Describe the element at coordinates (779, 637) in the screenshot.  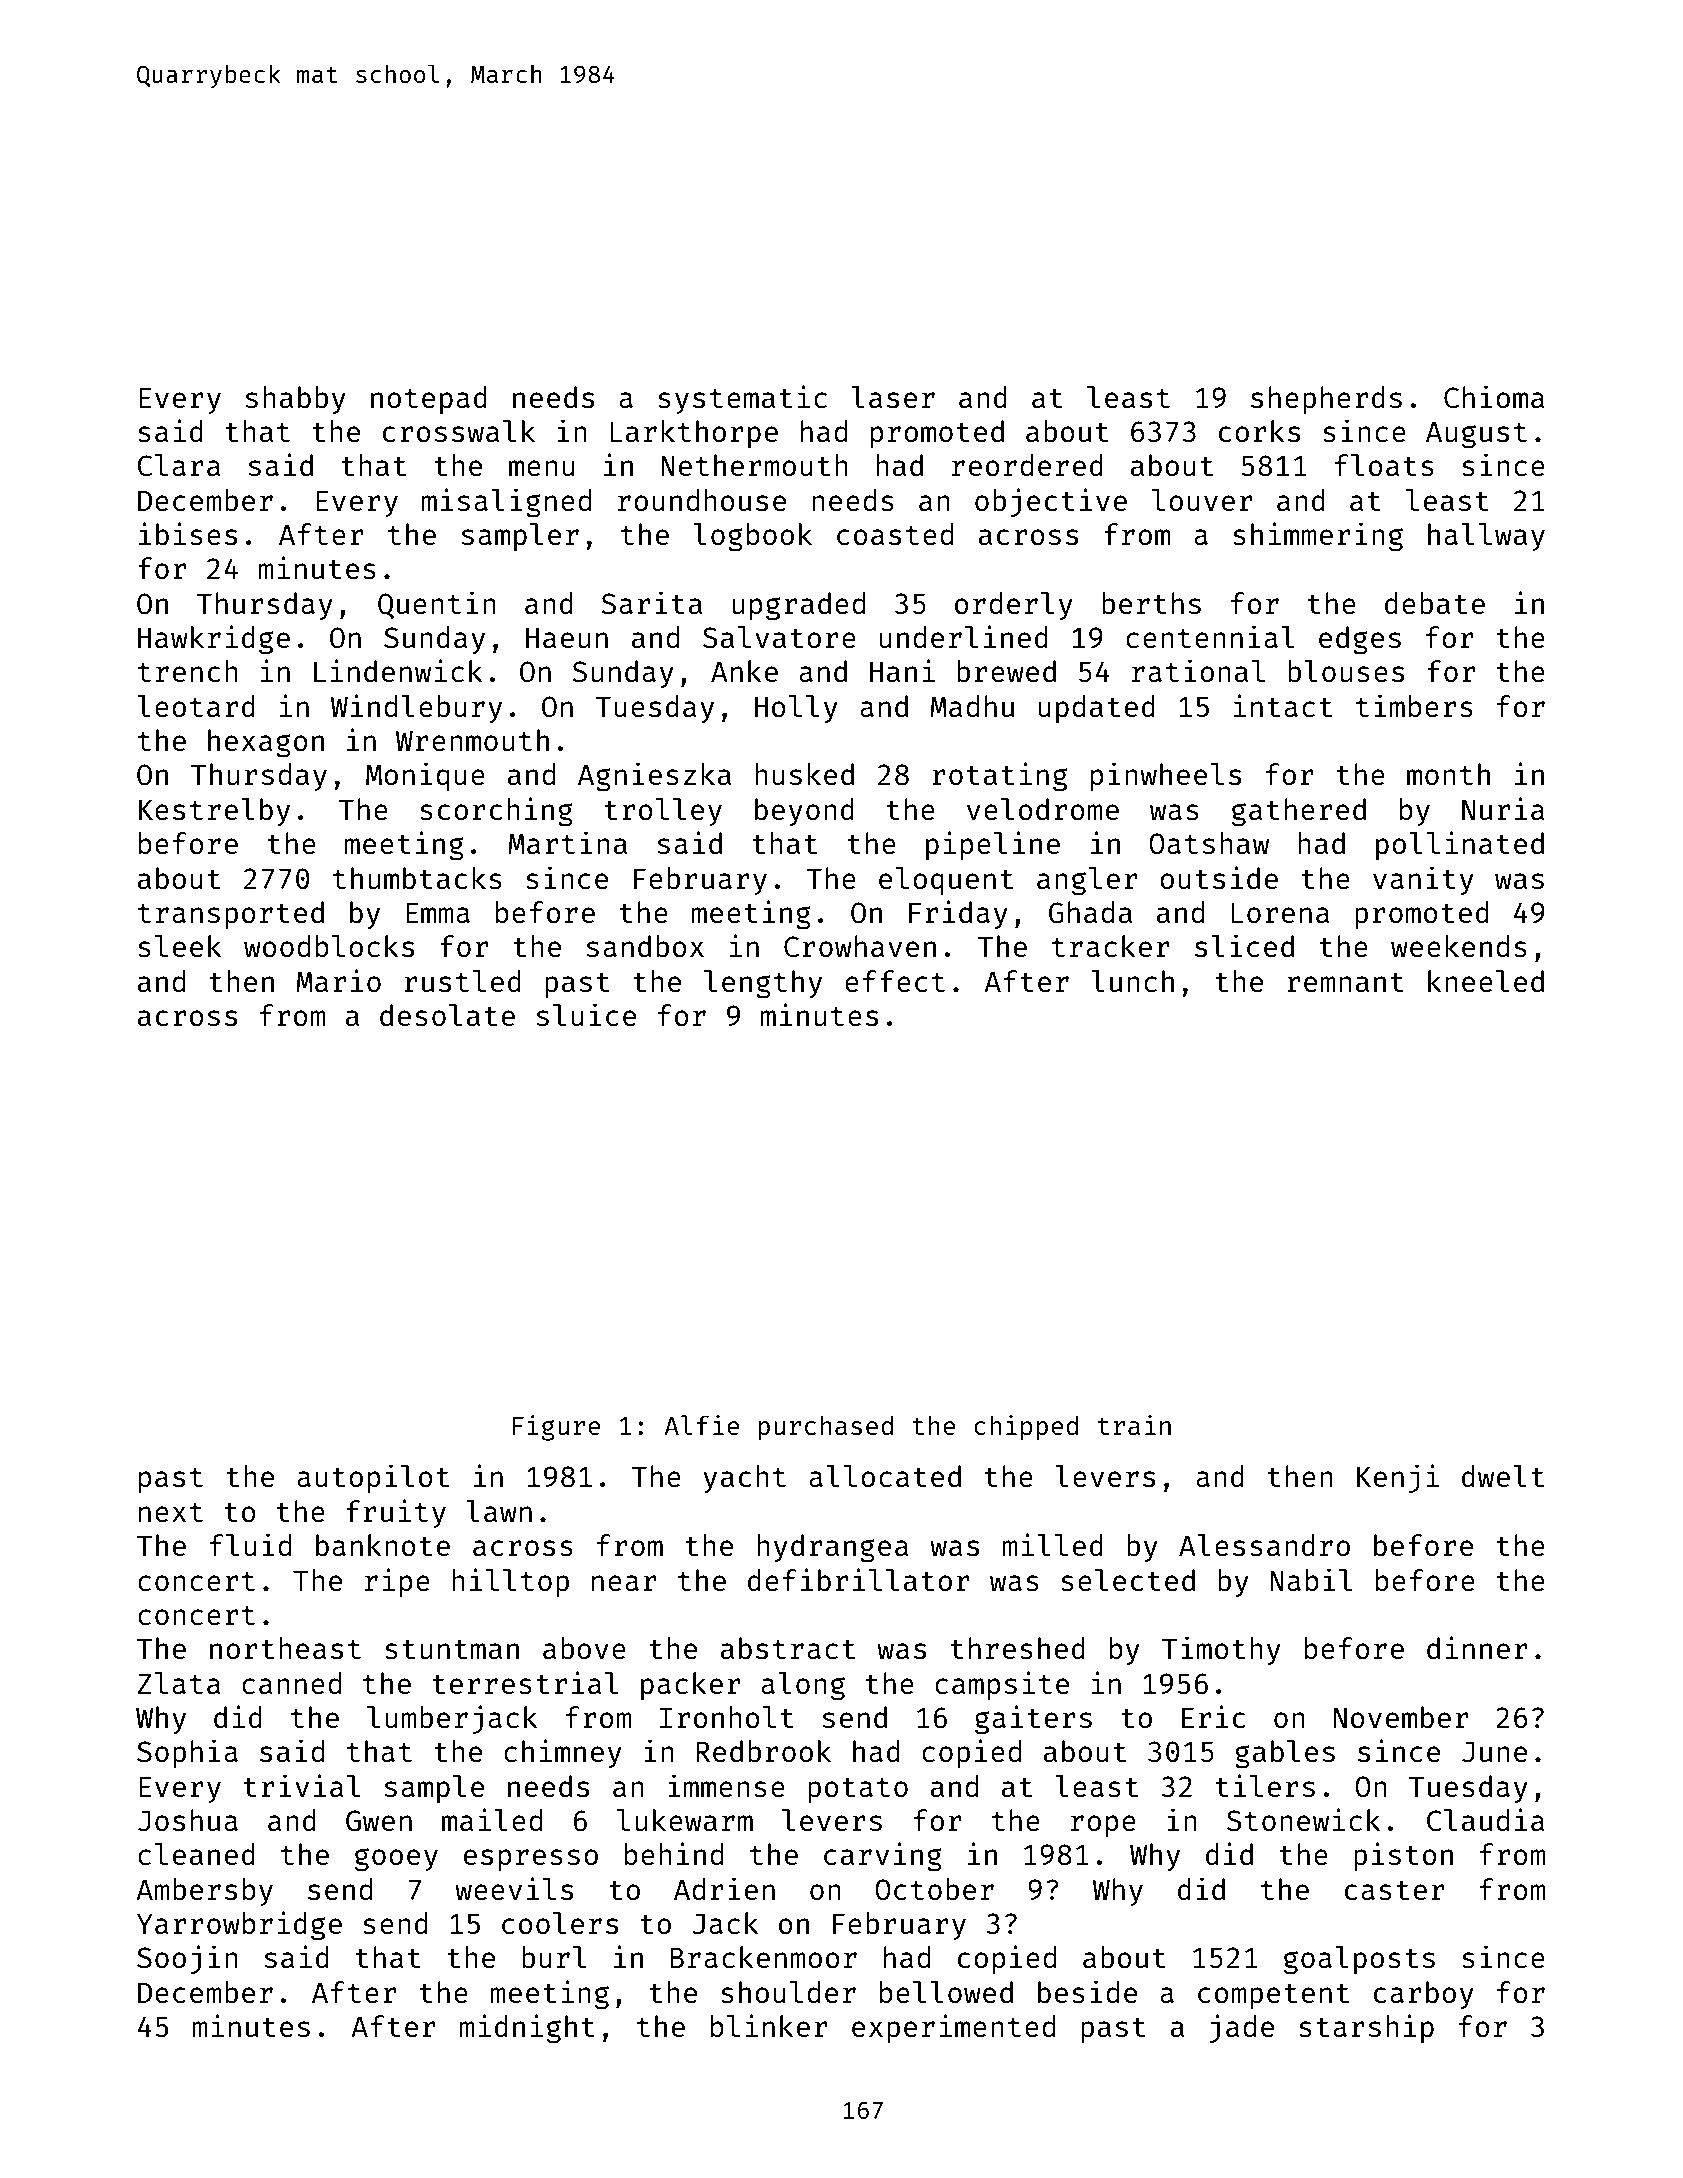
I see `Salvatore` at that location.
